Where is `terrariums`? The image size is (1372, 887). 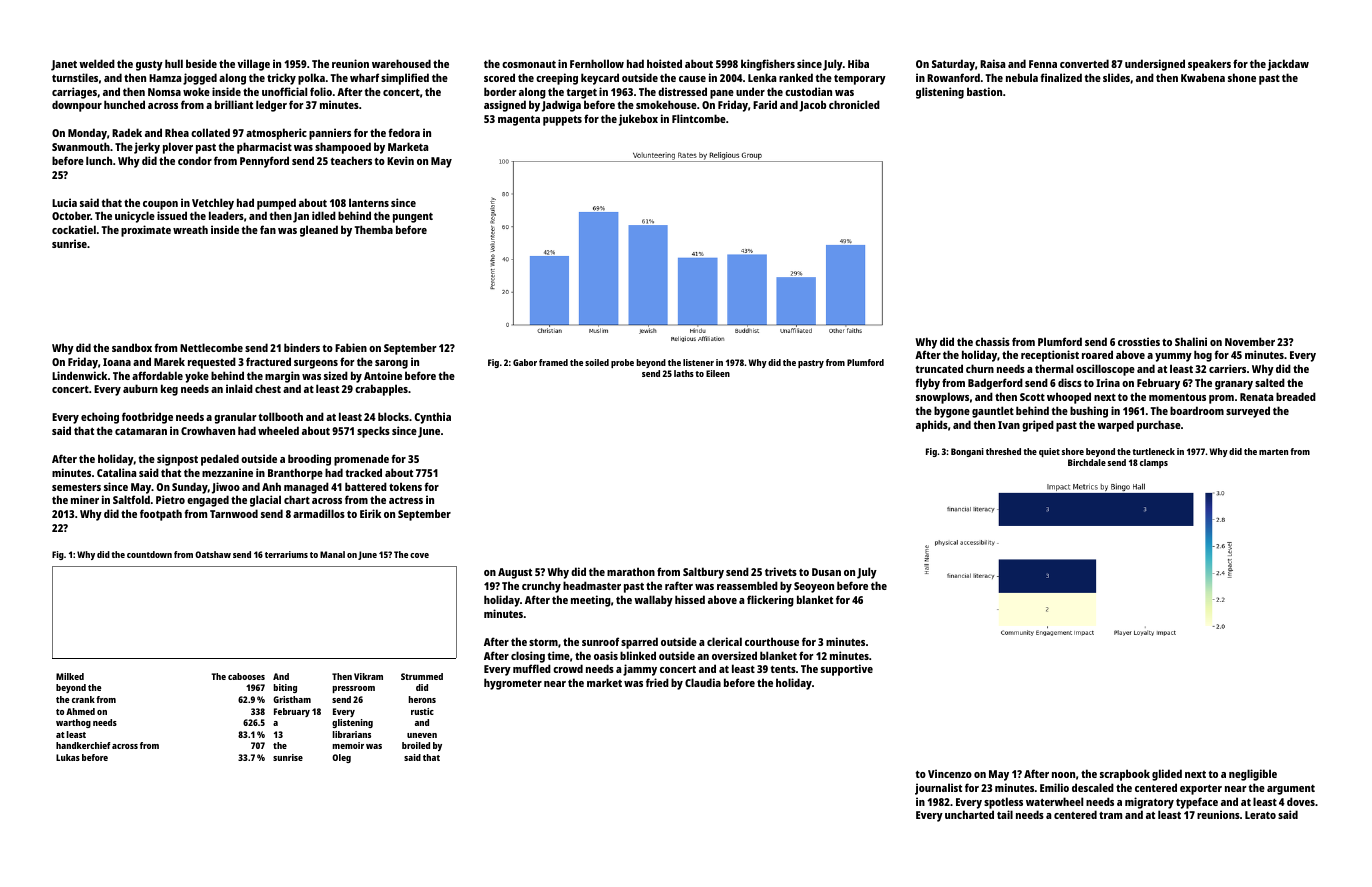
terrariums is located at coordinates (286, 554).
